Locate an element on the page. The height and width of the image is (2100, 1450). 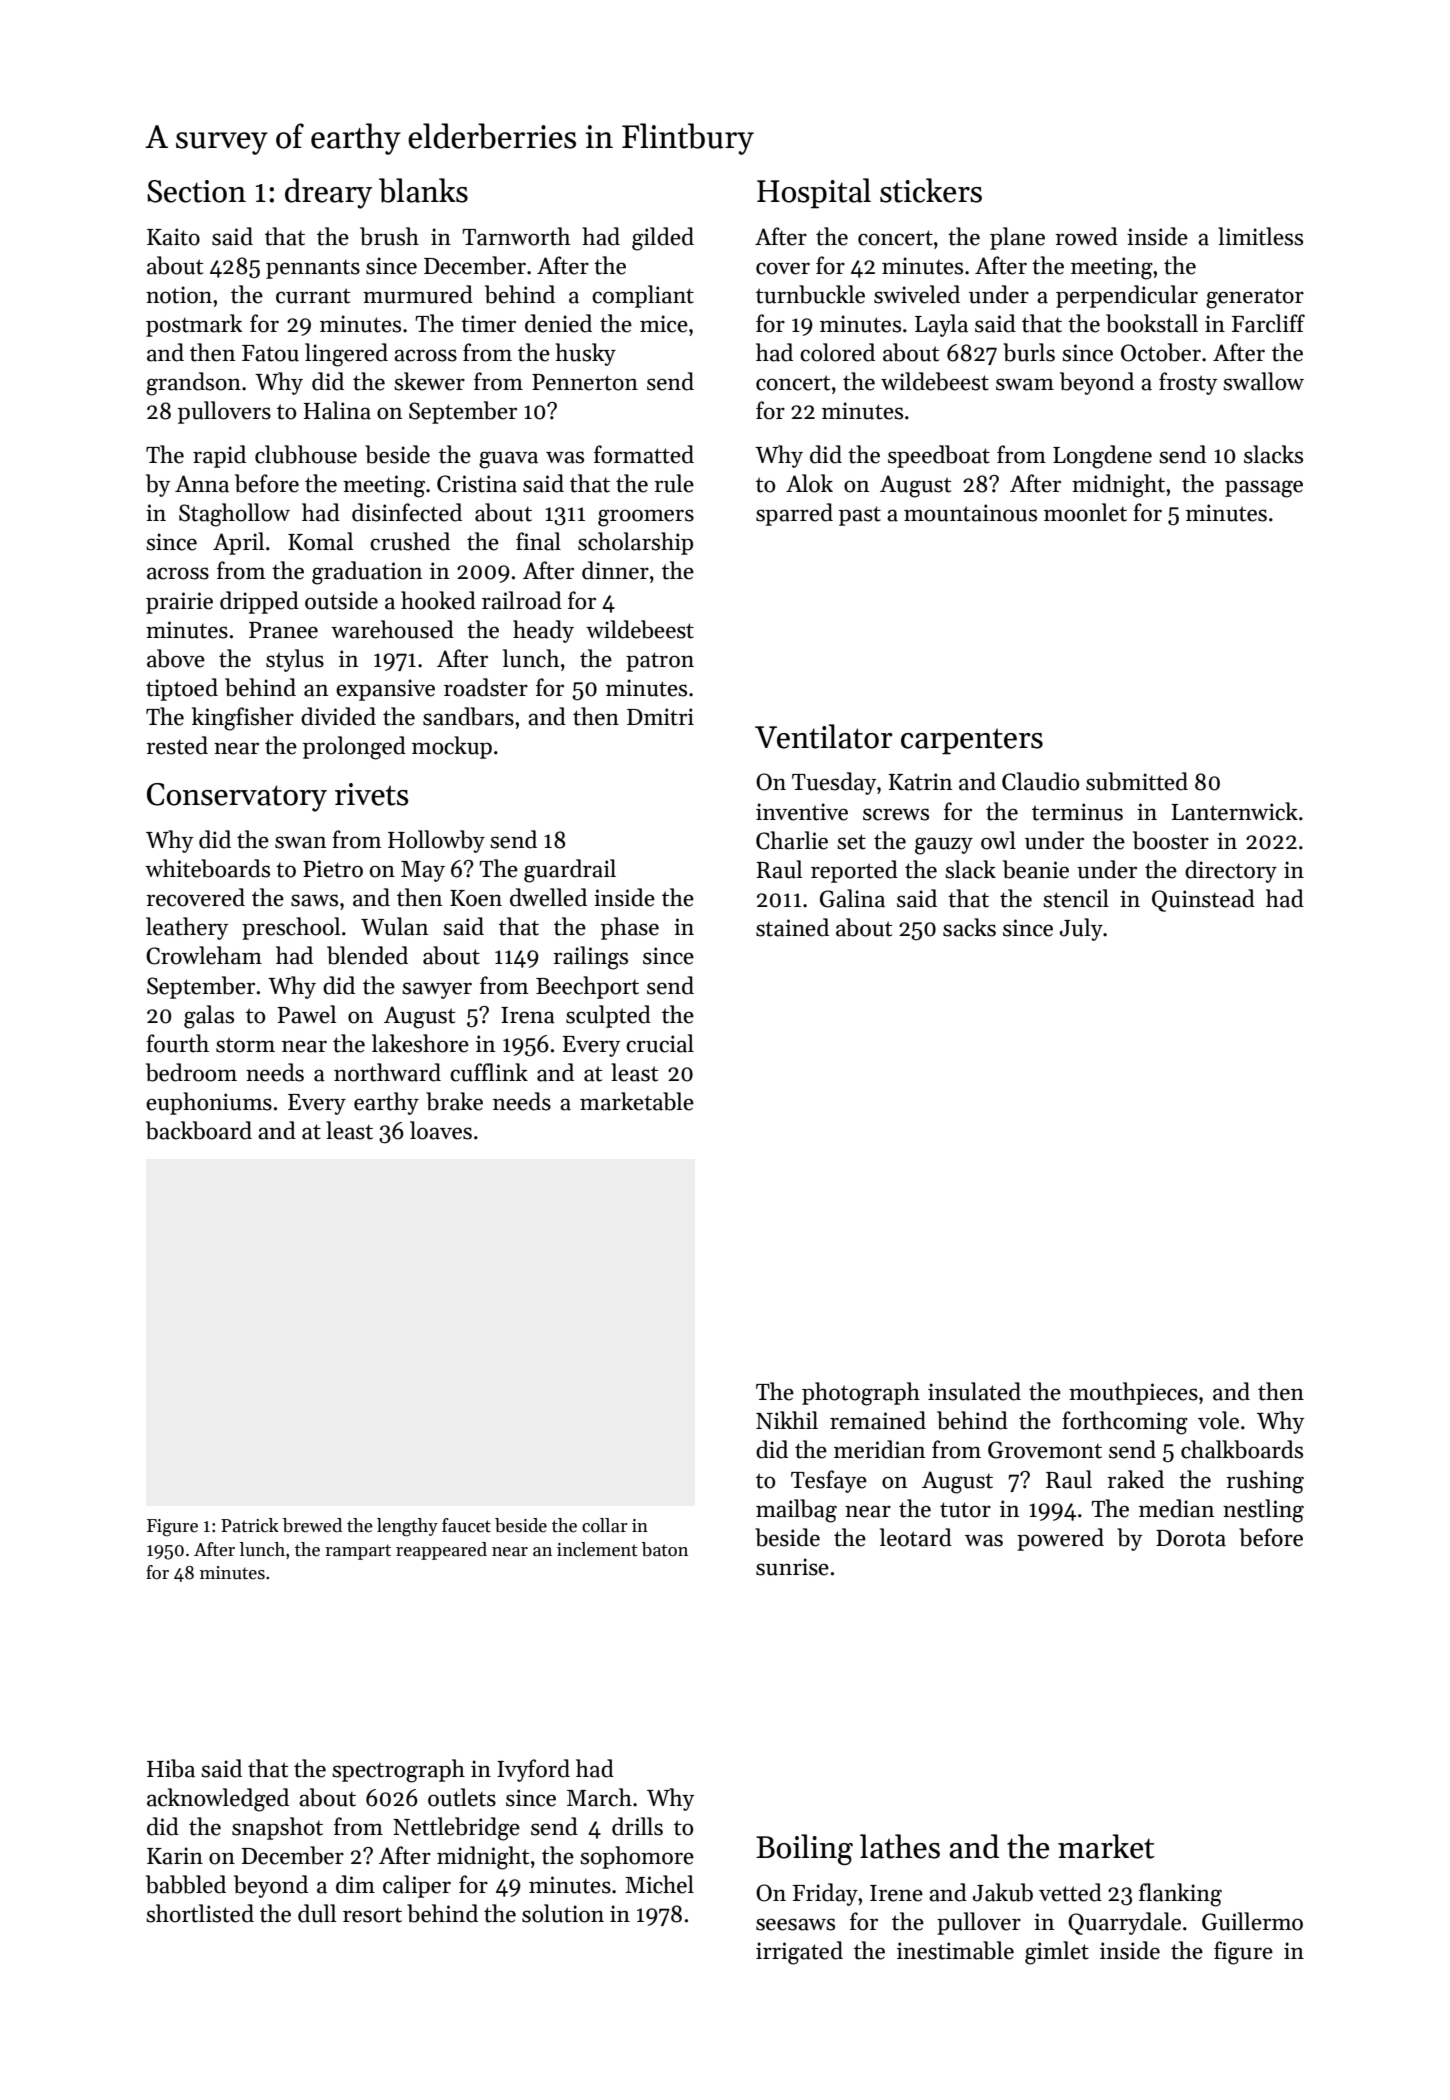
sacks is located at coordinates (969, 927).
